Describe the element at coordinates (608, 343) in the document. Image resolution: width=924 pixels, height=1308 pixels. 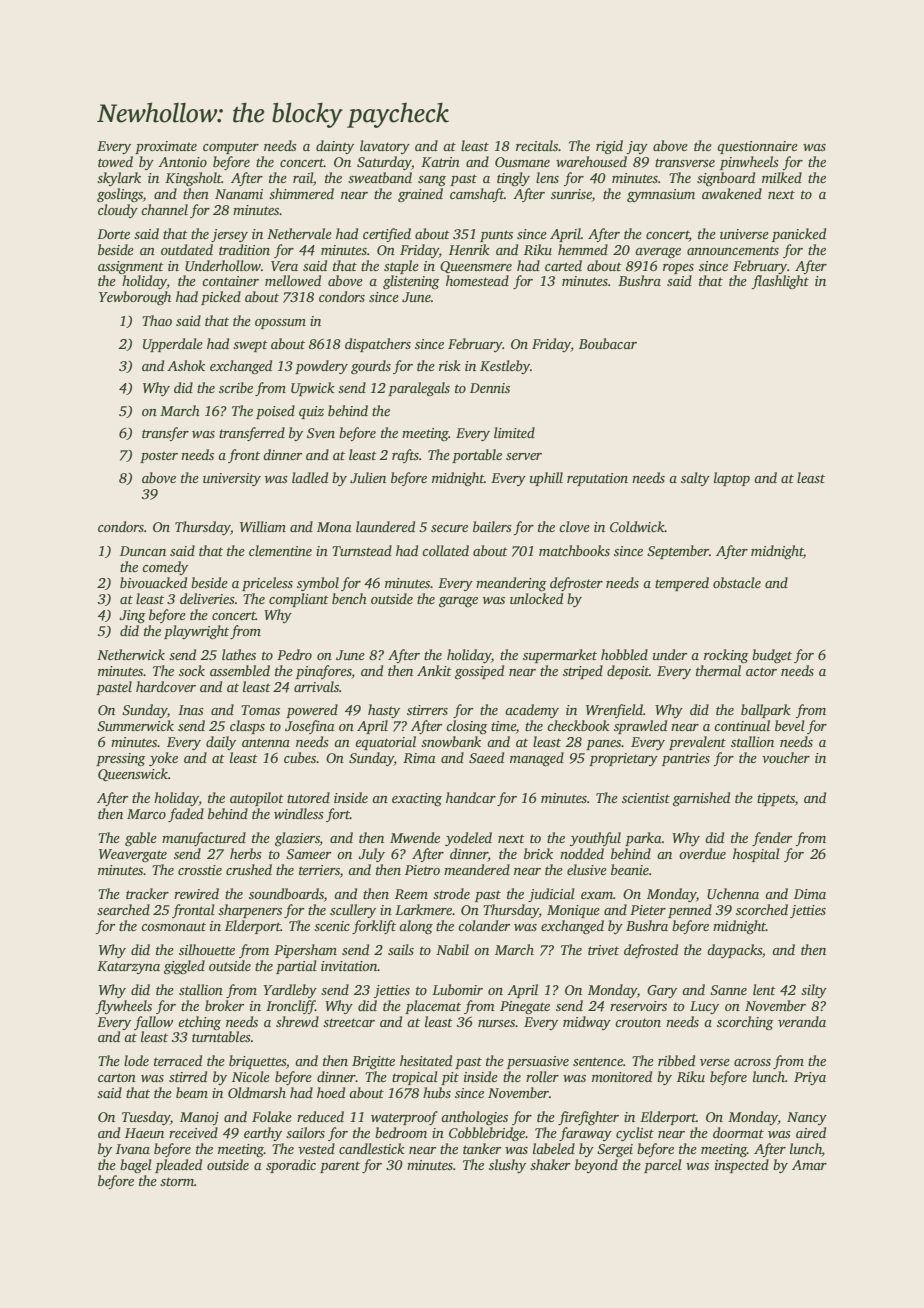
I see `Boubacar` at that location.
